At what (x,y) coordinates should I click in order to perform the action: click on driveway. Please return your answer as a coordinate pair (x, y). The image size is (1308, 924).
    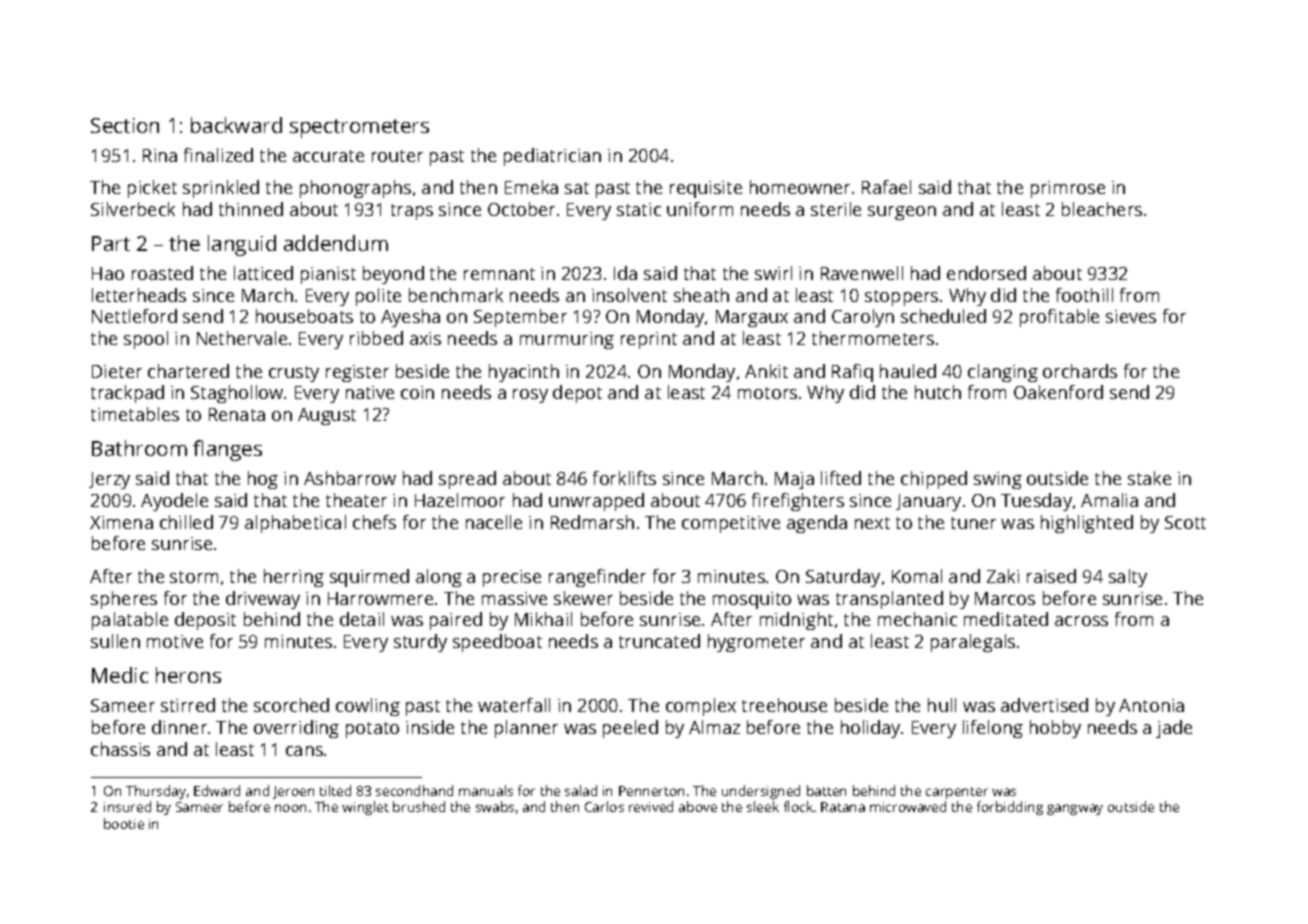
    Looking at the image, I should click on (263, 600).
